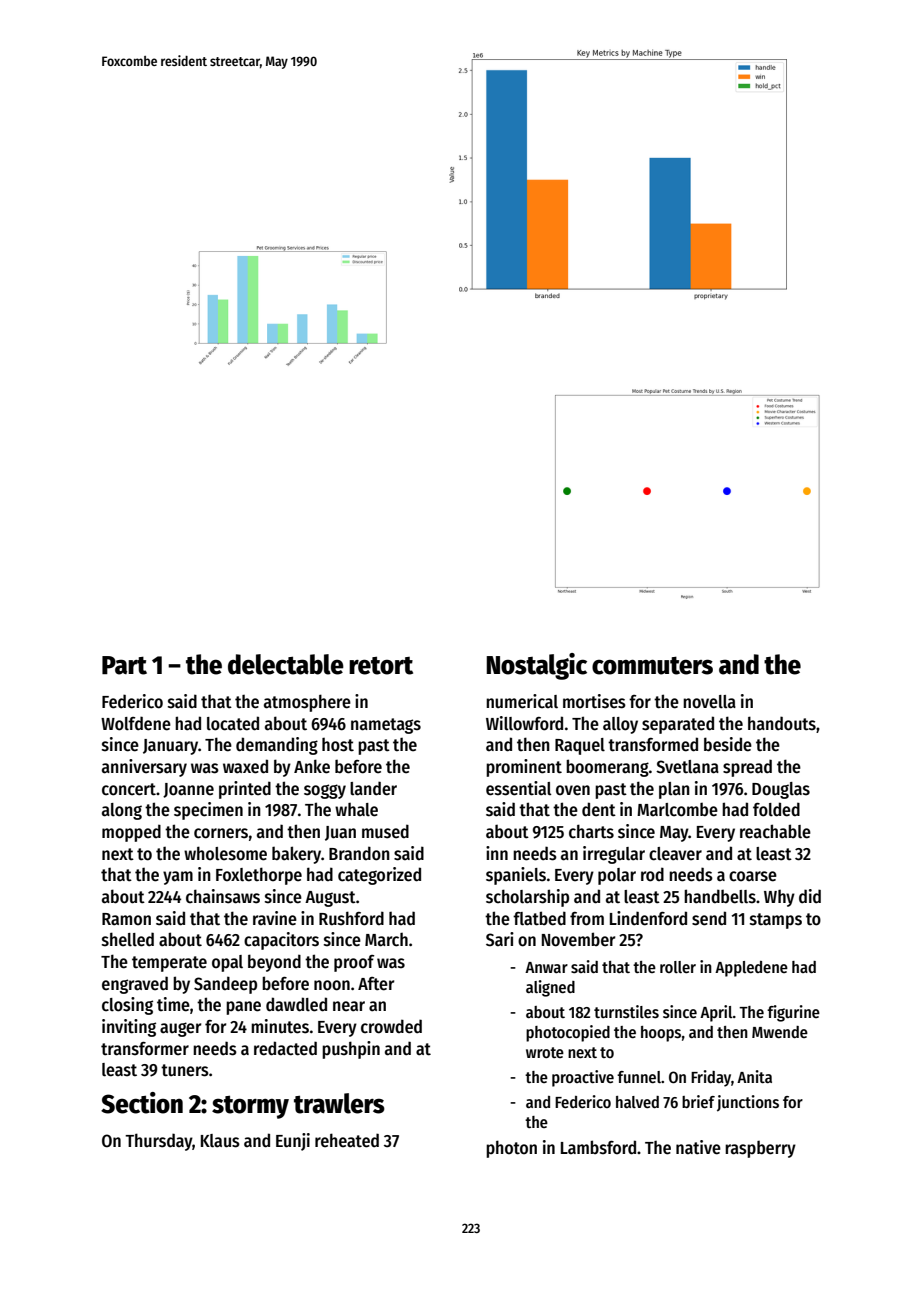 The width and height of the screenshot is (924, 1311). Describe the element at coordinates (776, 921) in the screenshot. I see `stamps` at that location.
